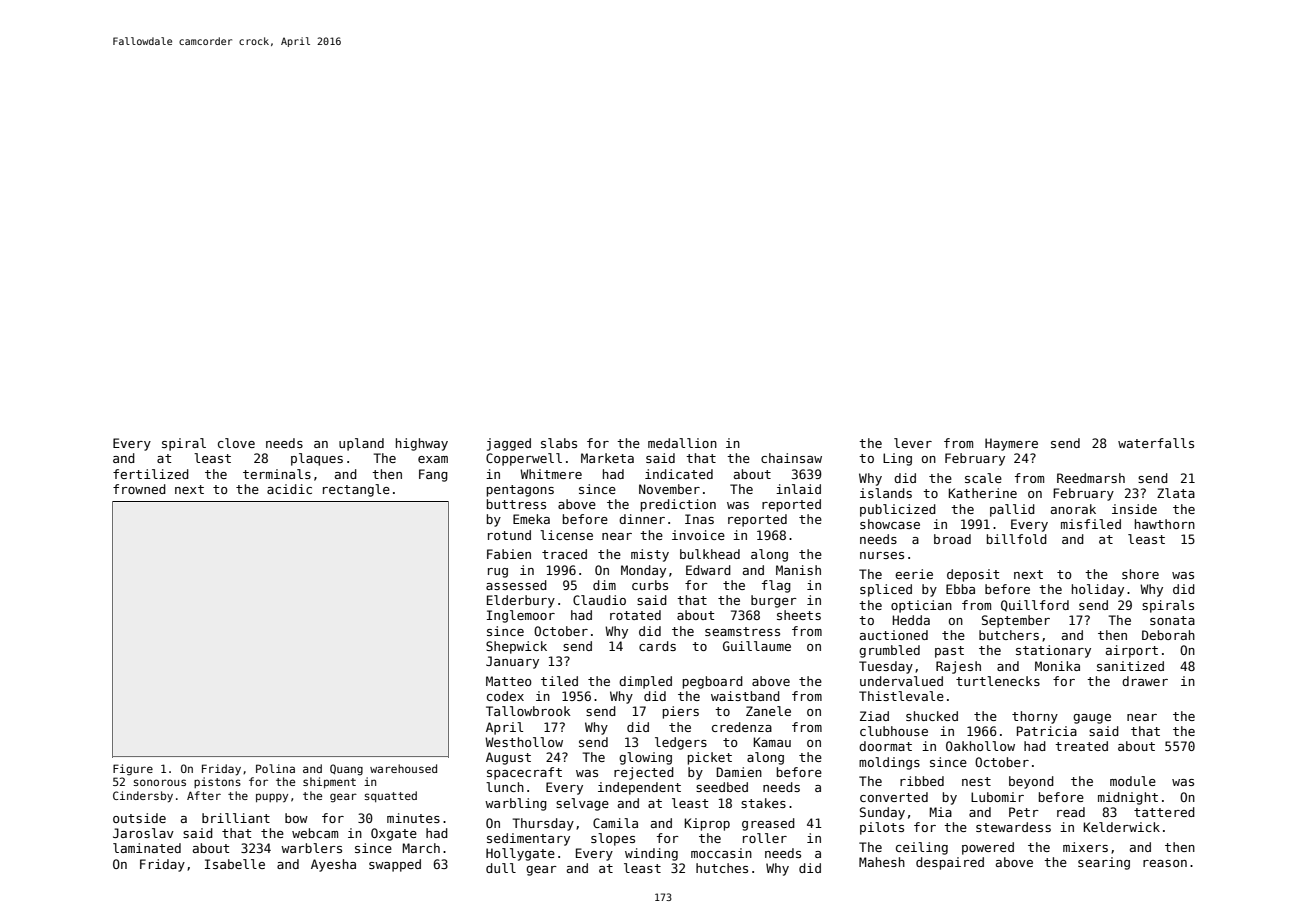 The width and height of the page is (1308, 924). I want to click on Inglemoor, so click(521, 616).
